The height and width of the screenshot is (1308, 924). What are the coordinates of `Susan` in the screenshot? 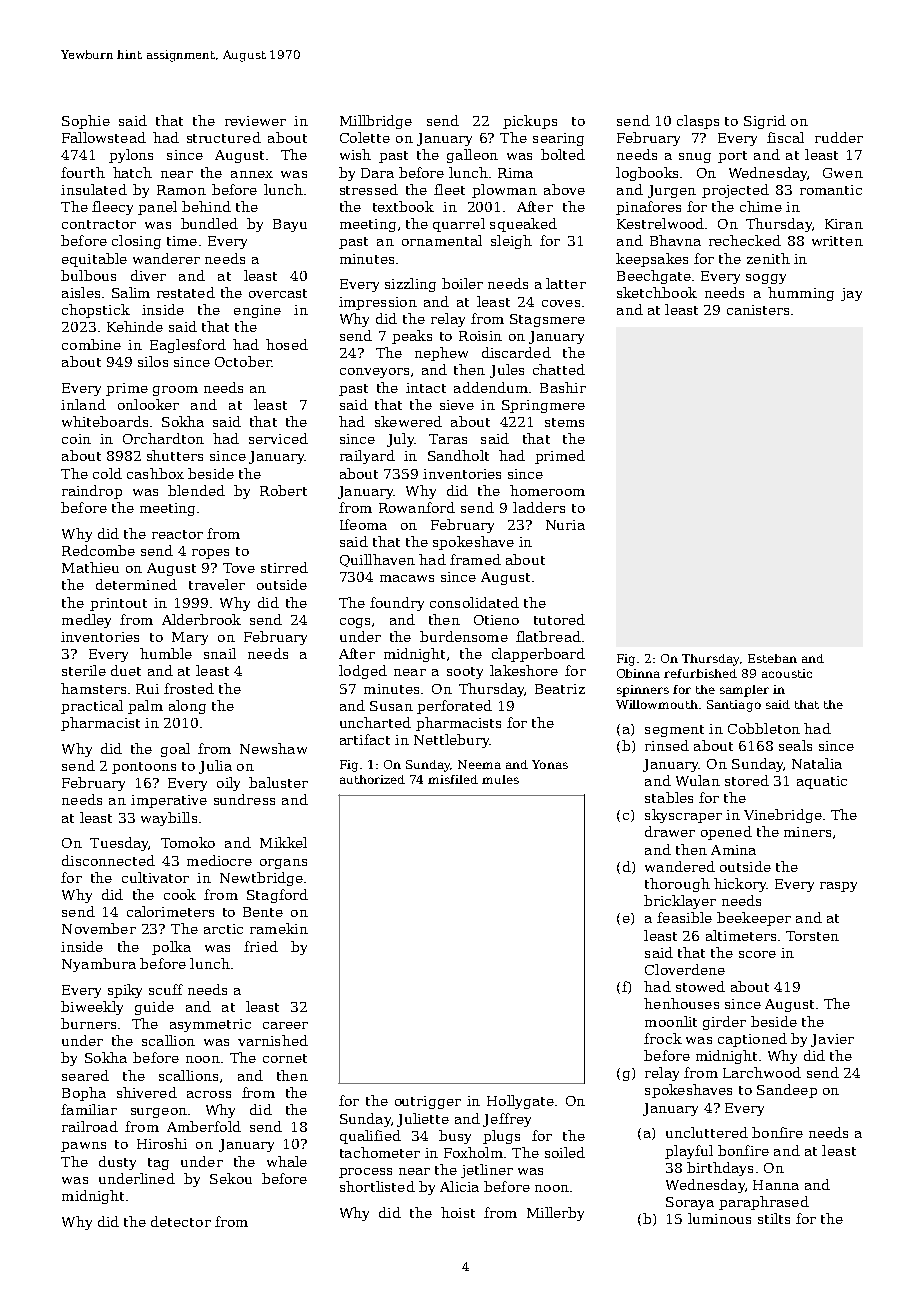 It's located at (391, 706).
